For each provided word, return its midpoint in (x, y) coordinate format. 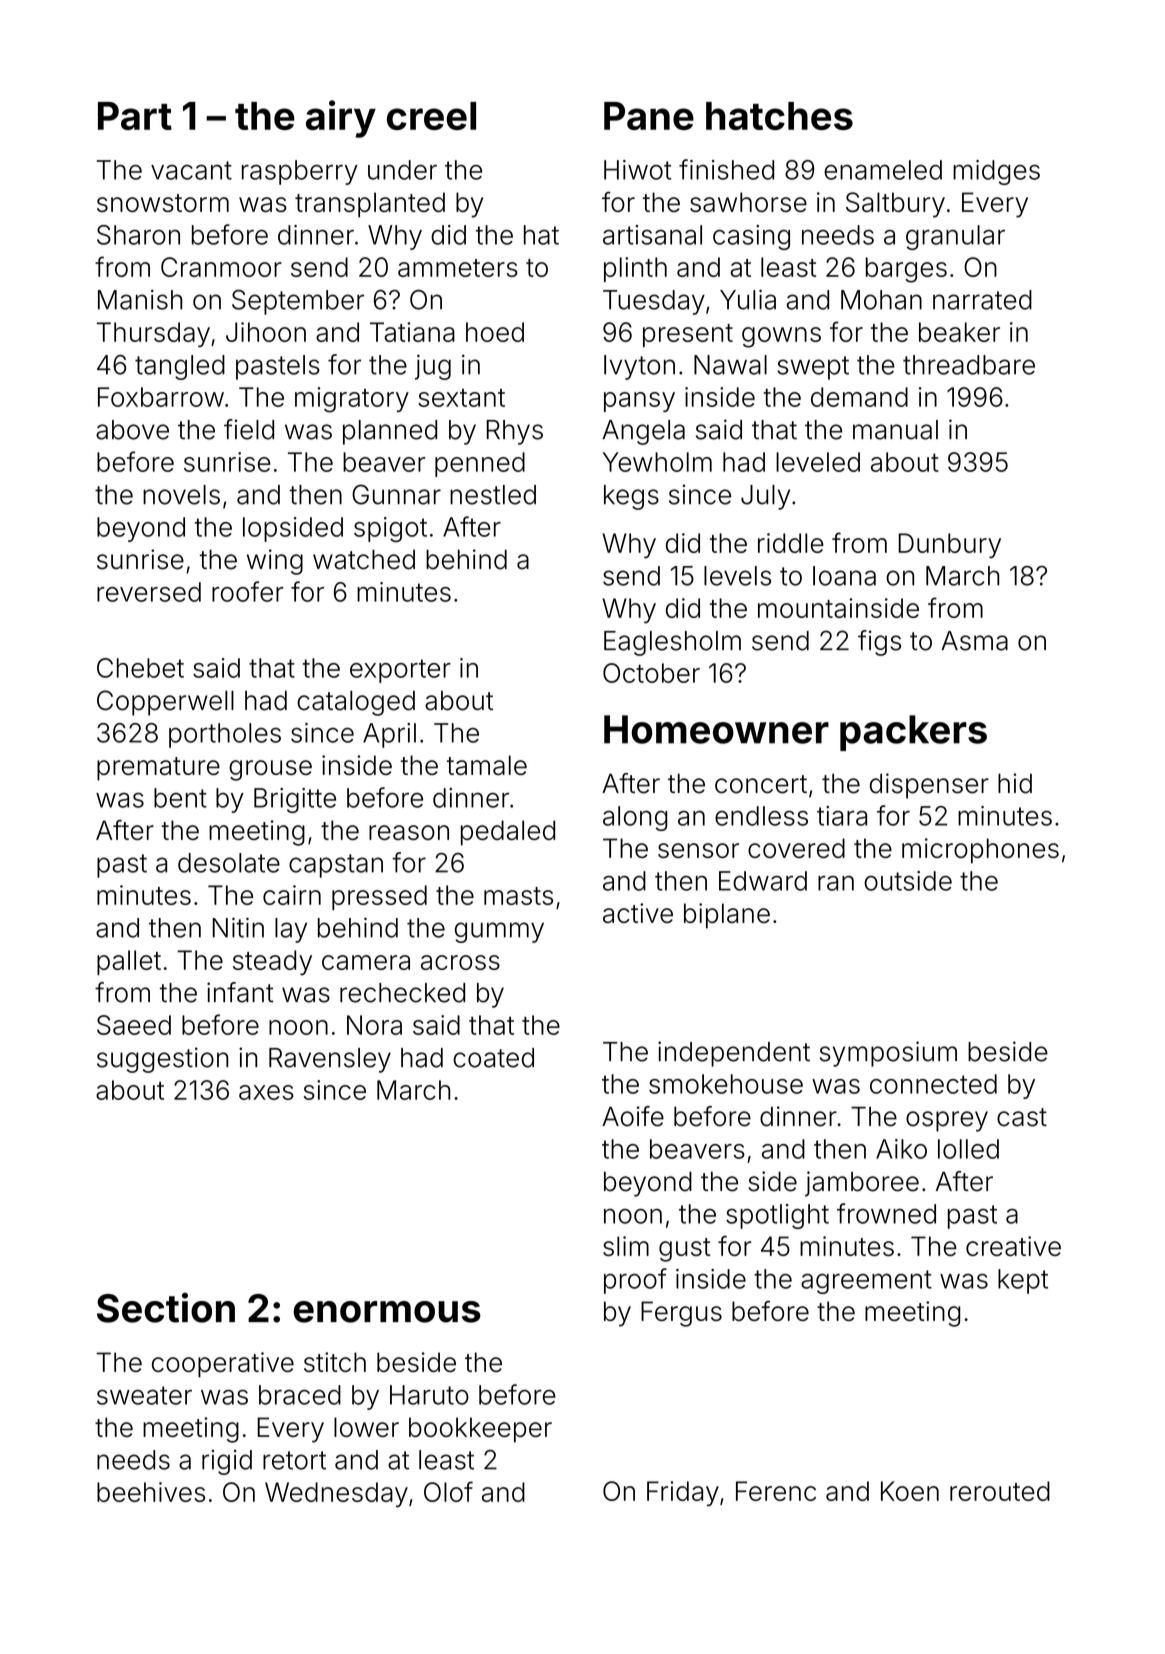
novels (181, 495)
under (402, 170)
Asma (974, 641)
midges (996, 172)
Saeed (134, 1025)
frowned (886, 1213)
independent (734, 1054)
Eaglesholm (672, 643)
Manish (140, 300)
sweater (144, 1395)
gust (684, 1250)
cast (1022, 1117)
